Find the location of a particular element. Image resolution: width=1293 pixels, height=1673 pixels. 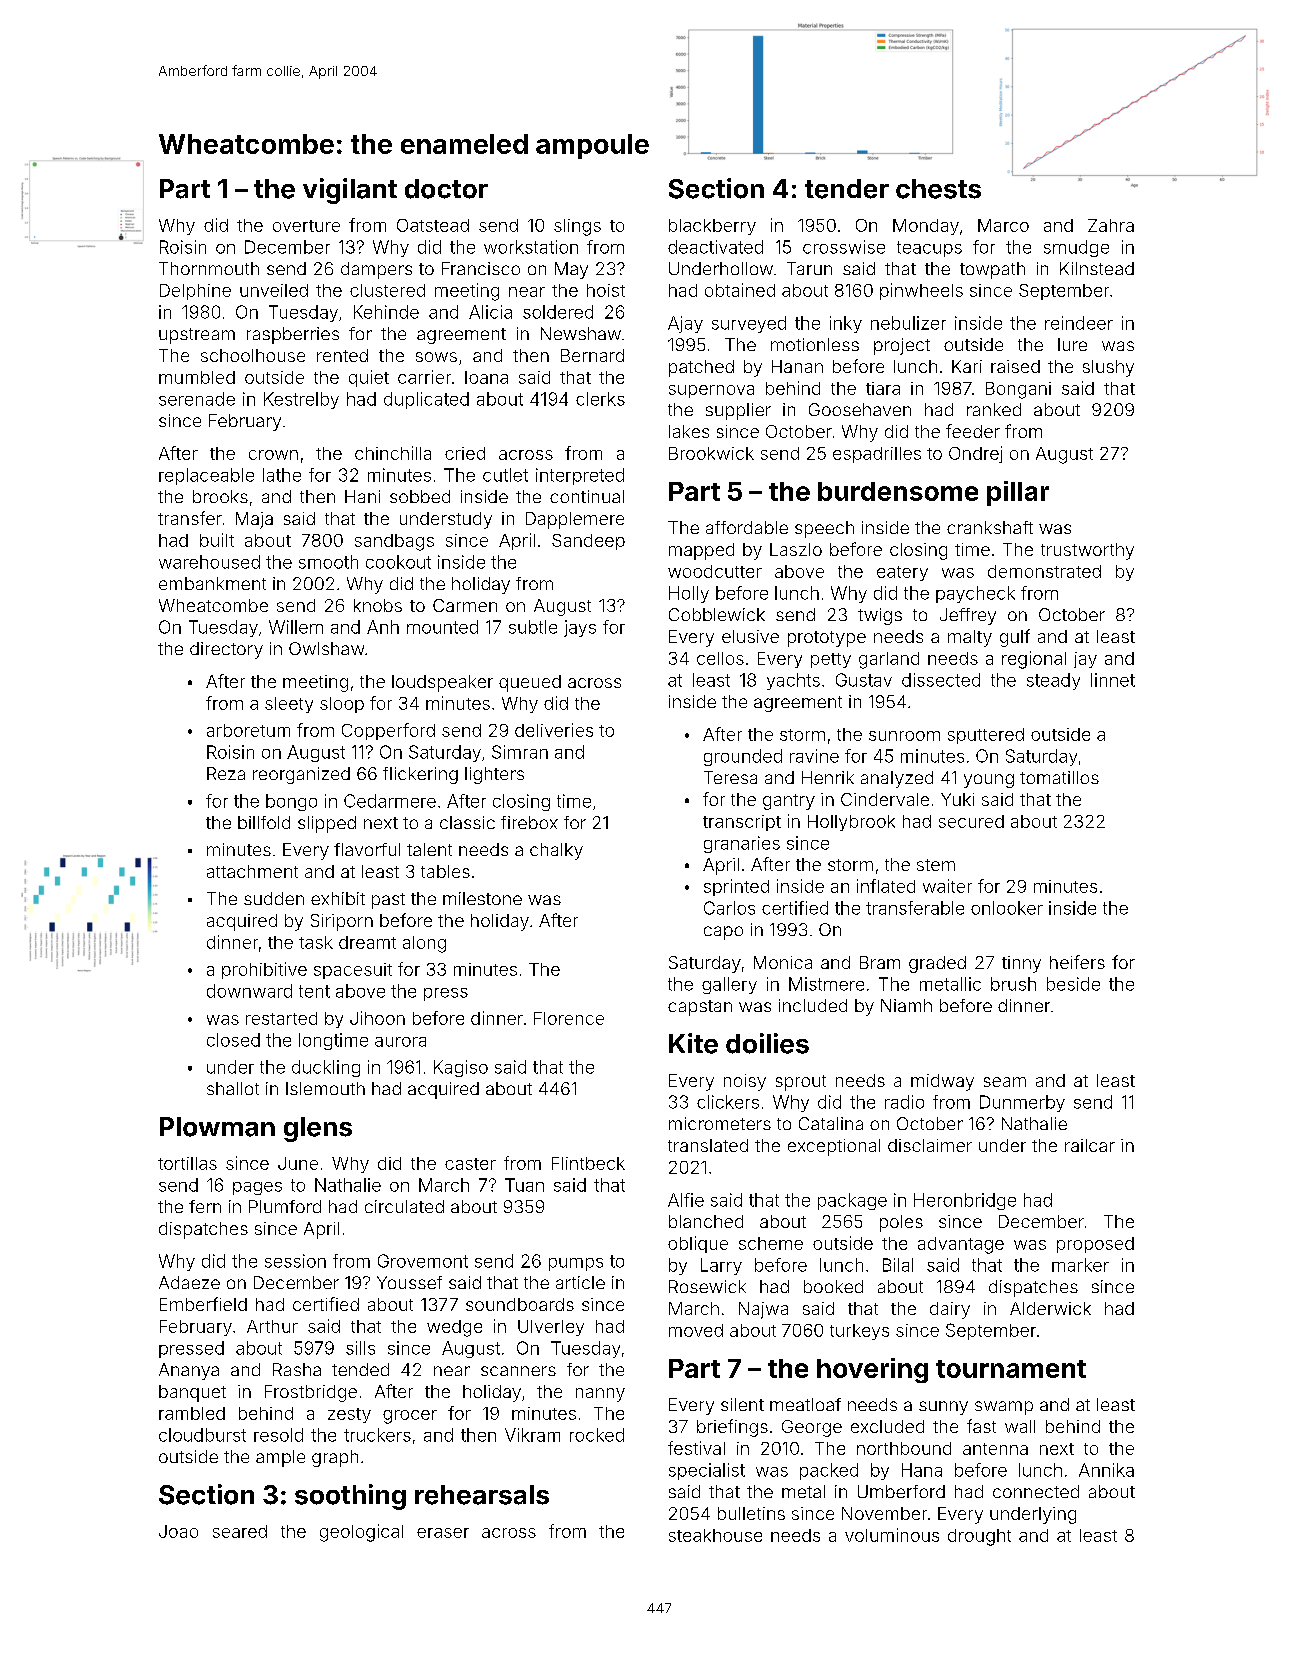

jays is located at coordinates (580, 628).
